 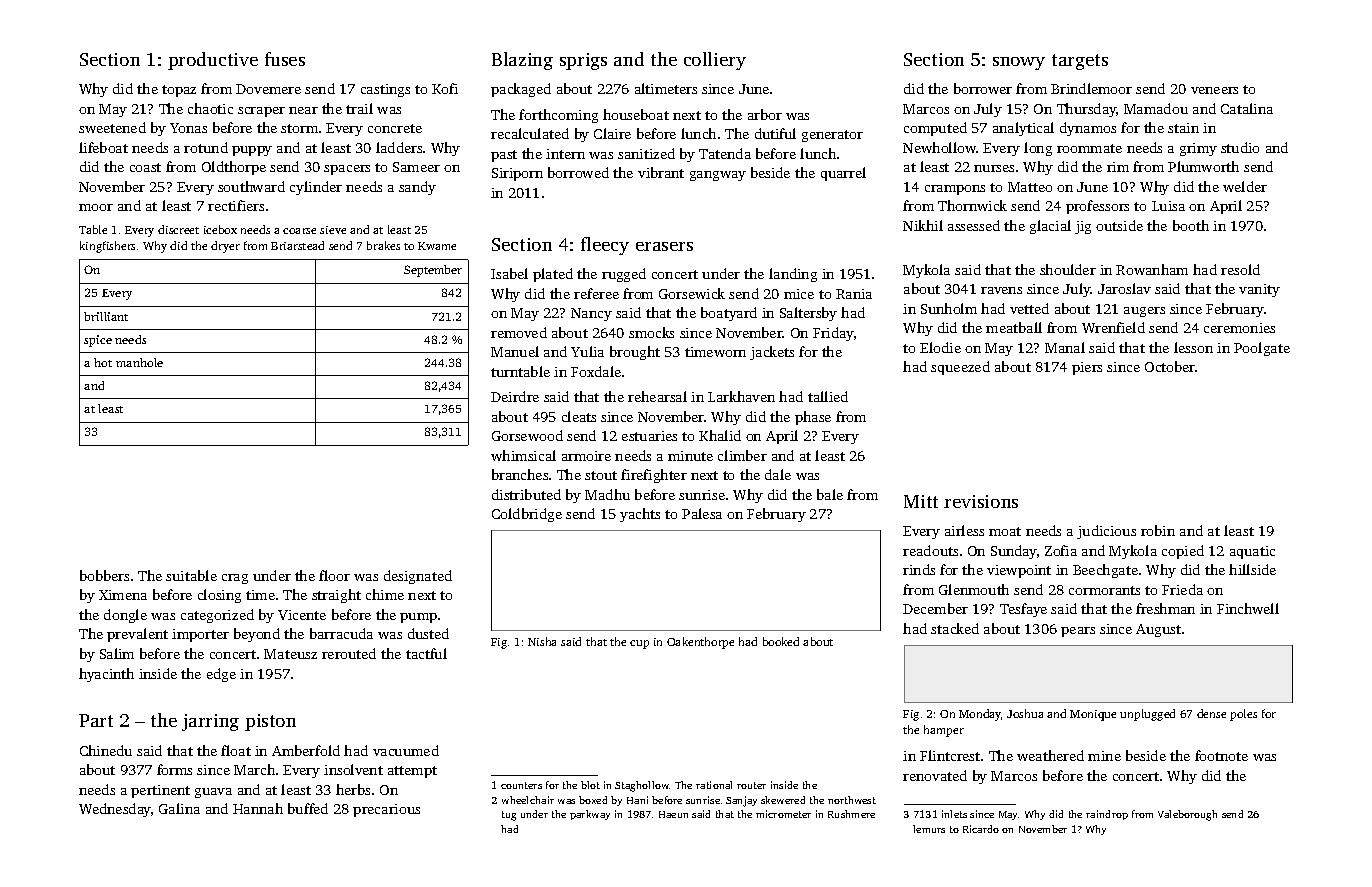 I want to click on phase, so click(x=813, y=418).
